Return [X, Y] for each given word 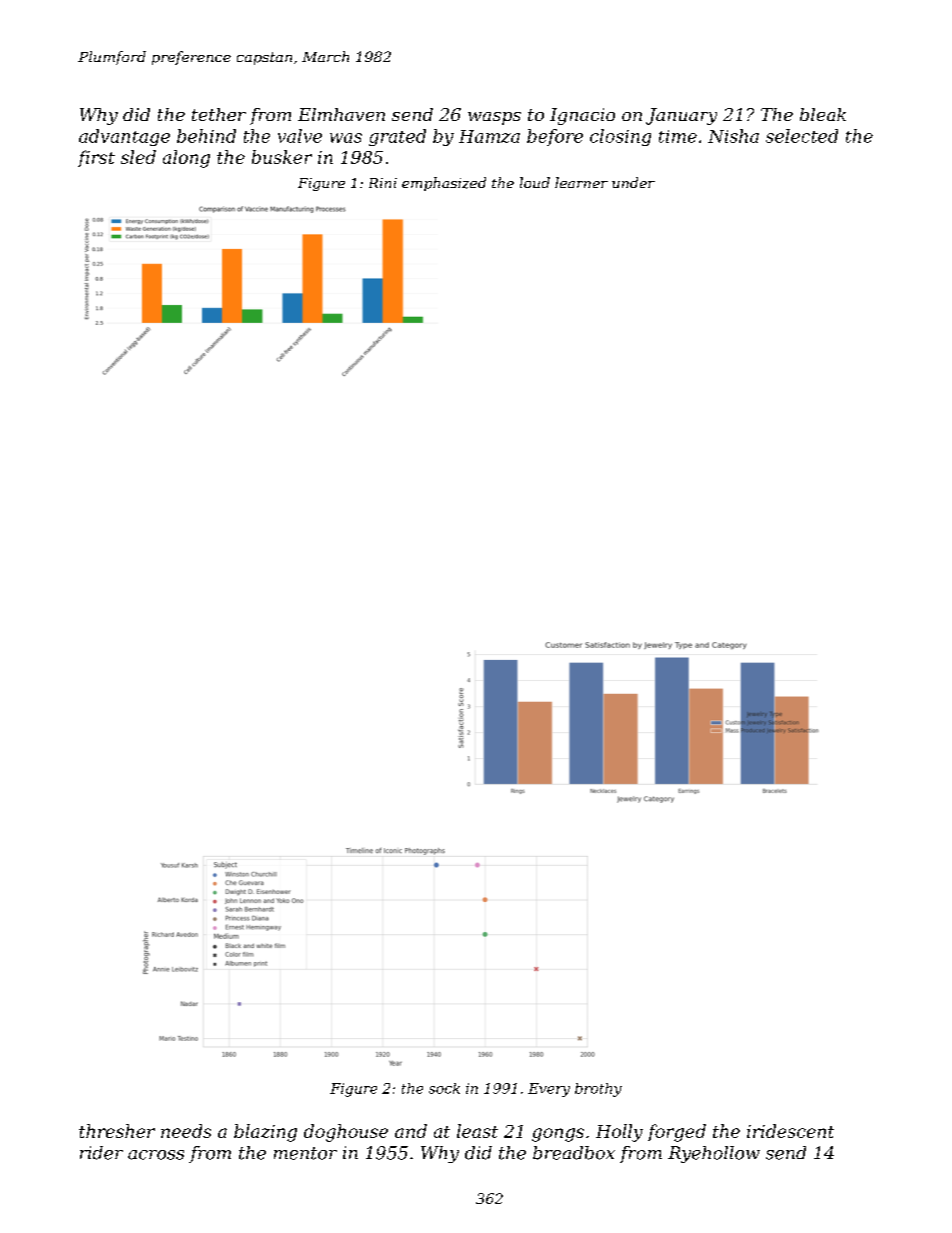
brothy [598, 1090]
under [633, 182]
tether [219, 114]
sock [444, 1088]
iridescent [790, 1131]
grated [397, 137]
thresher [117, 1131]
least [477, 1131]
